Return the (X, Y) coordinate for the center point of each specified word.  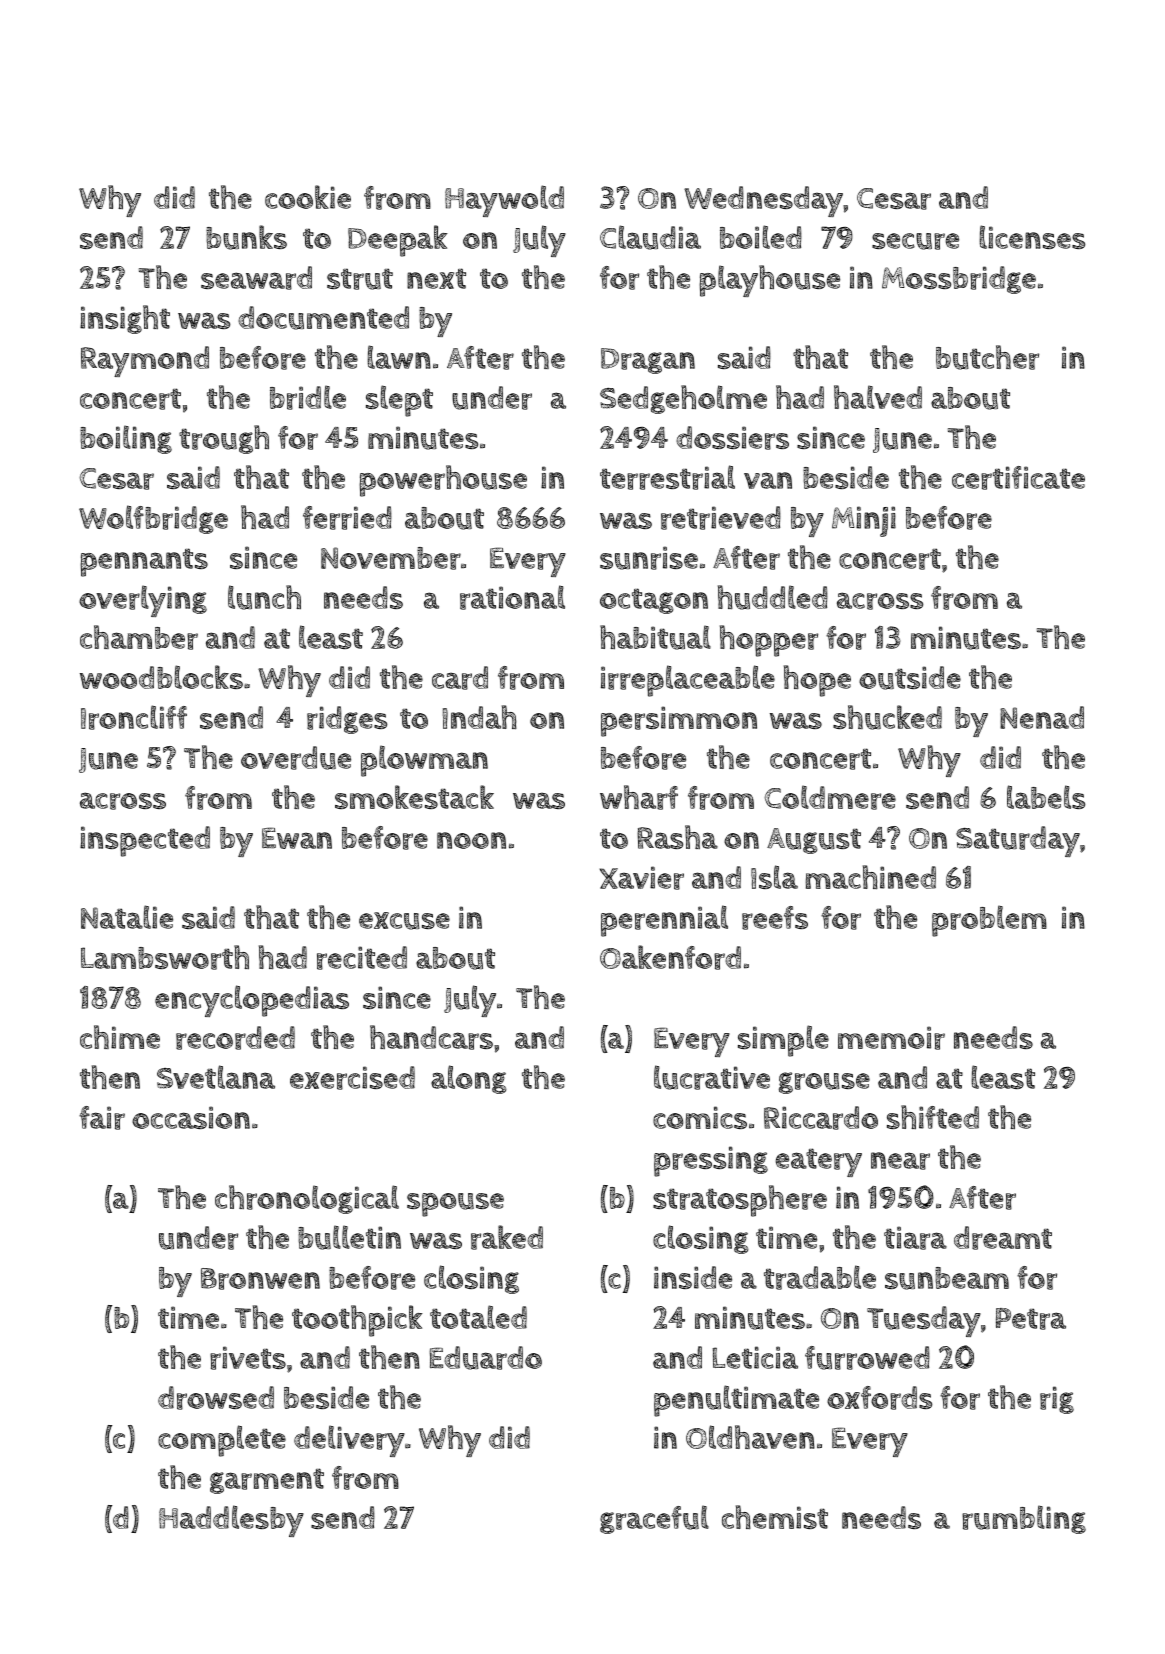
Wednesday (763, 201)
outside (910, 678)
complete (222, 1441)
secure (915, 241)
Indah (480, 717)
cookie (308, 197)
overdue (296, 758)
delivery (349, 1441)
